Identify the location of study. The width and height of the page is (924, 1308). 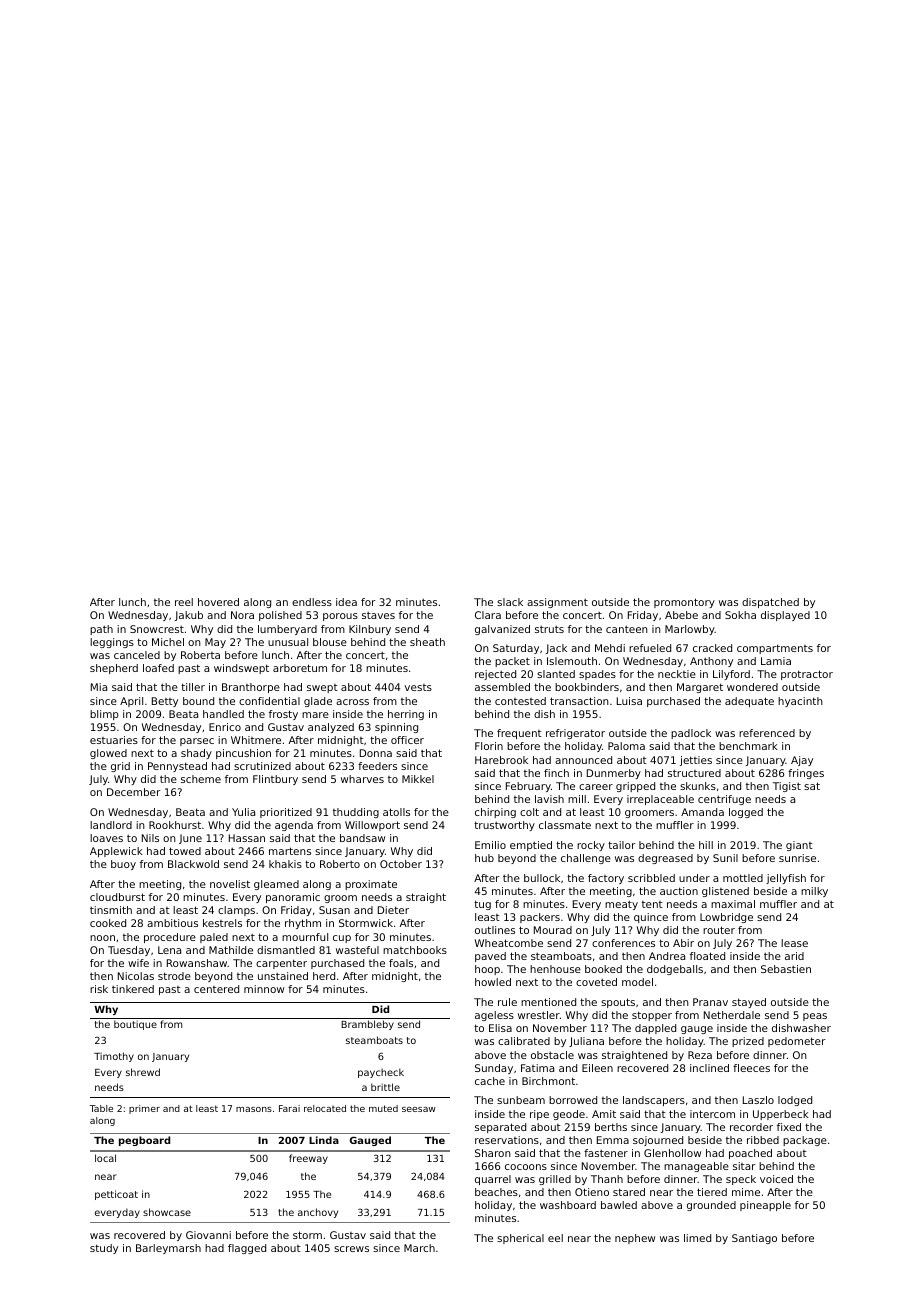
(104, 1249).
